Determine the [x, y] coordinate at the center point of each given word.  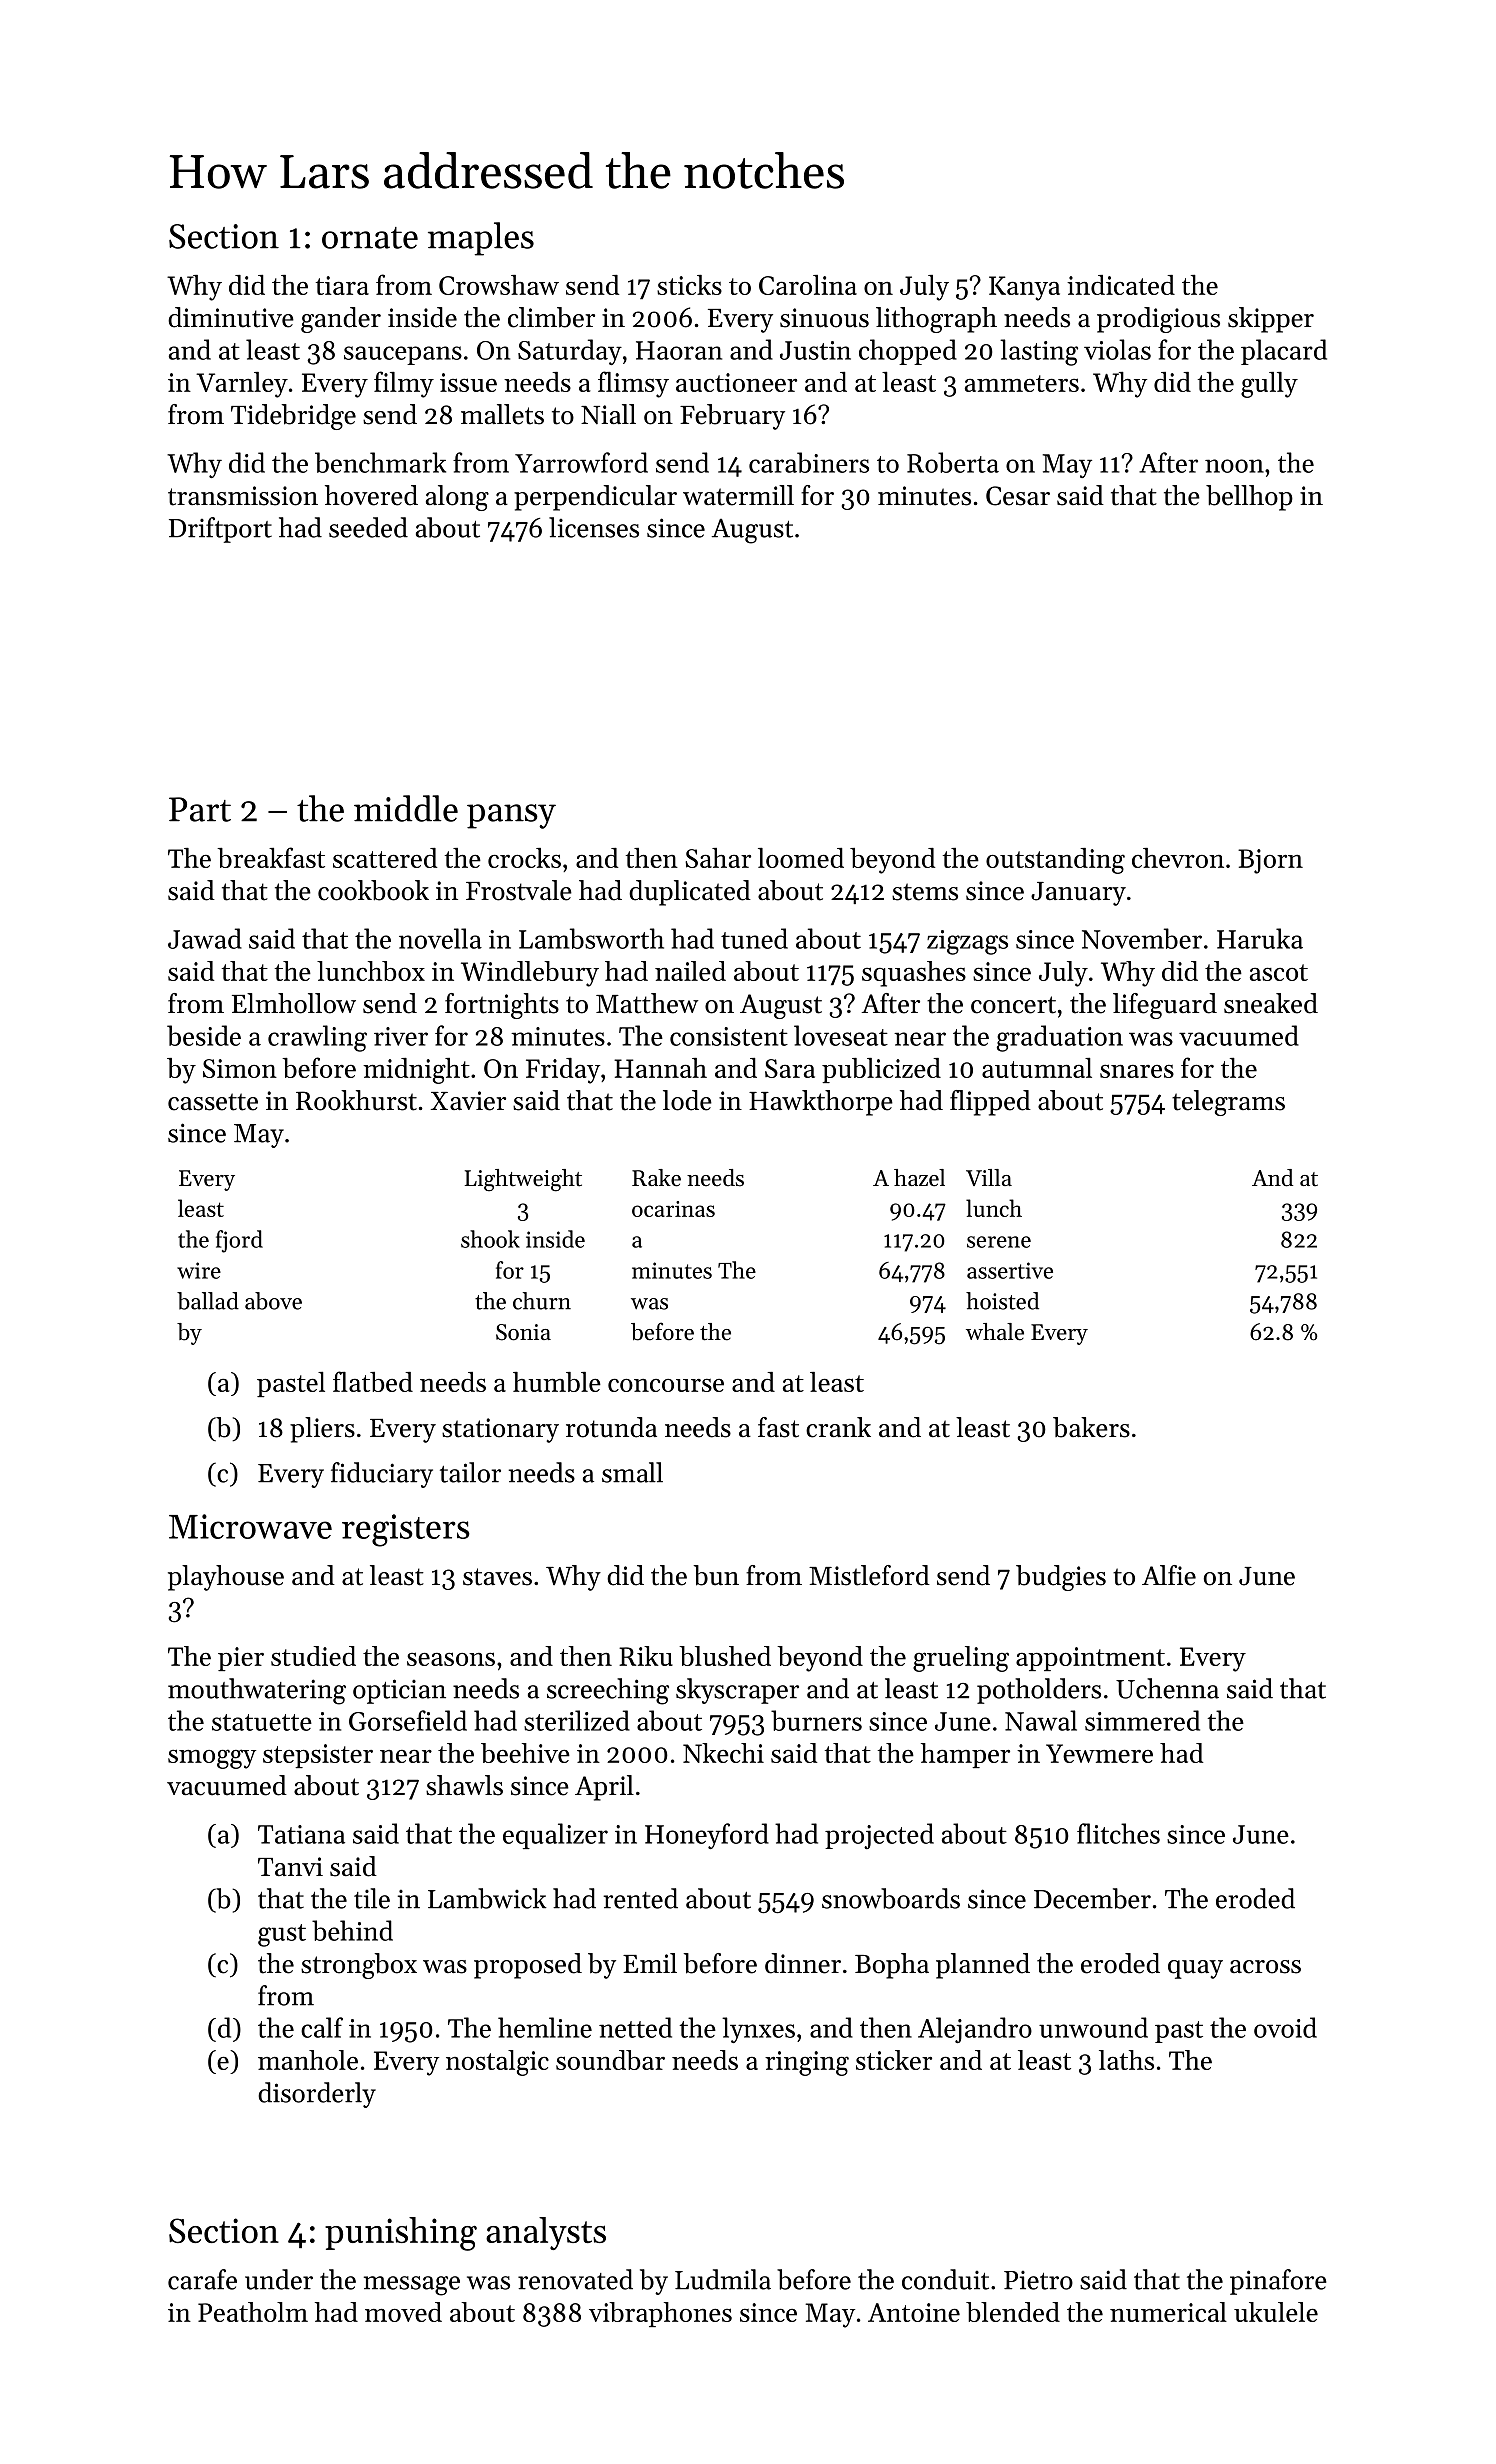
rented [640, 1898]
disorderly [317, 2095]
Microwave [250, 1526]
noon [1234, 466]
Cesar [1018, 496]
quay [1195, 1969]
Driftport [220, 530]
